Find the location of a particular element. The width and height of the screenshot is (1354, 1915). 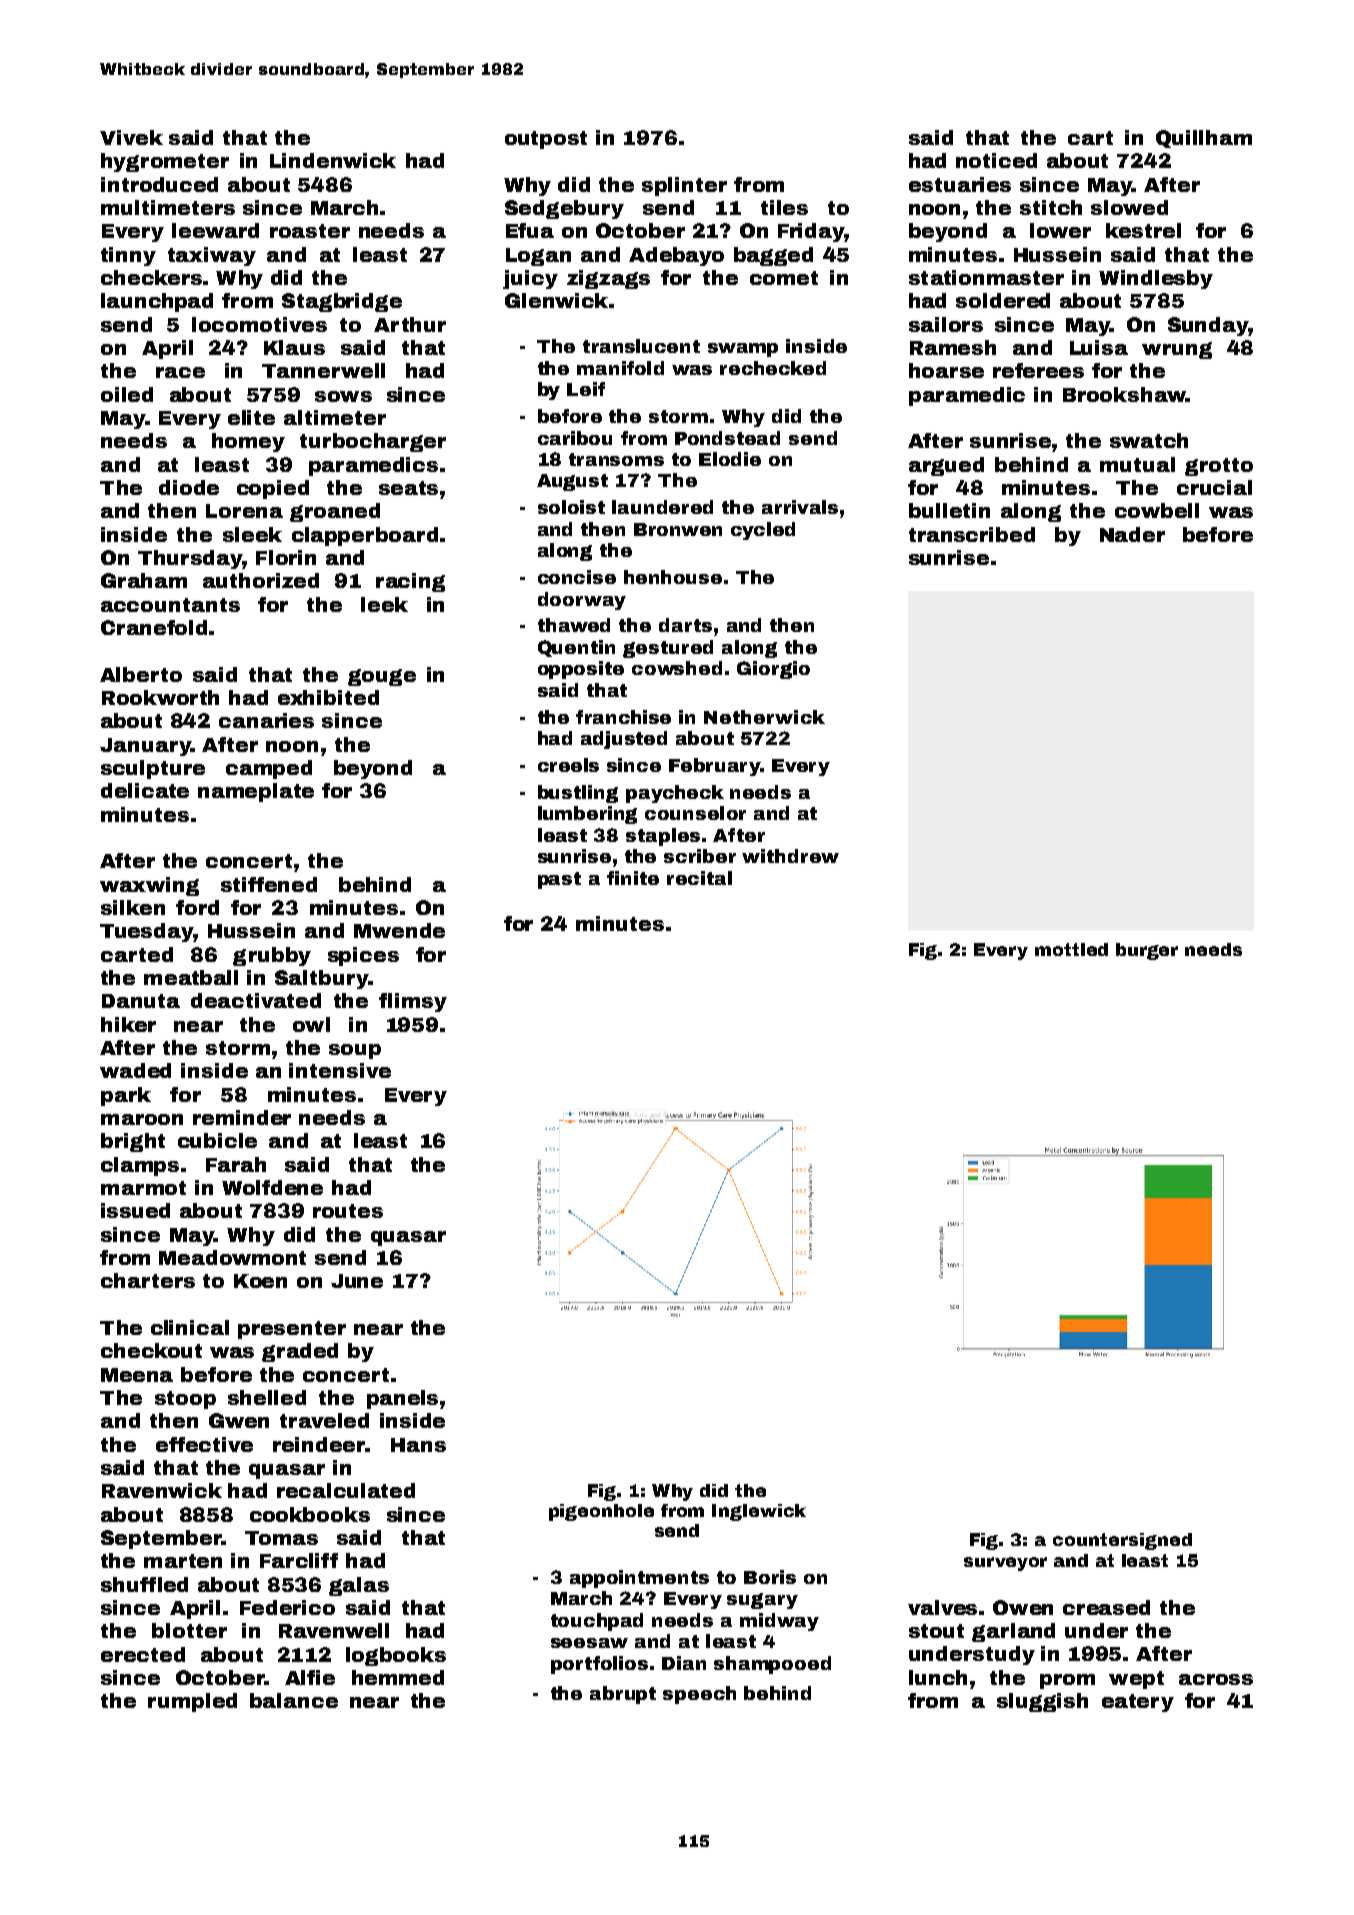

darts is located at coordinates (685, 625).
